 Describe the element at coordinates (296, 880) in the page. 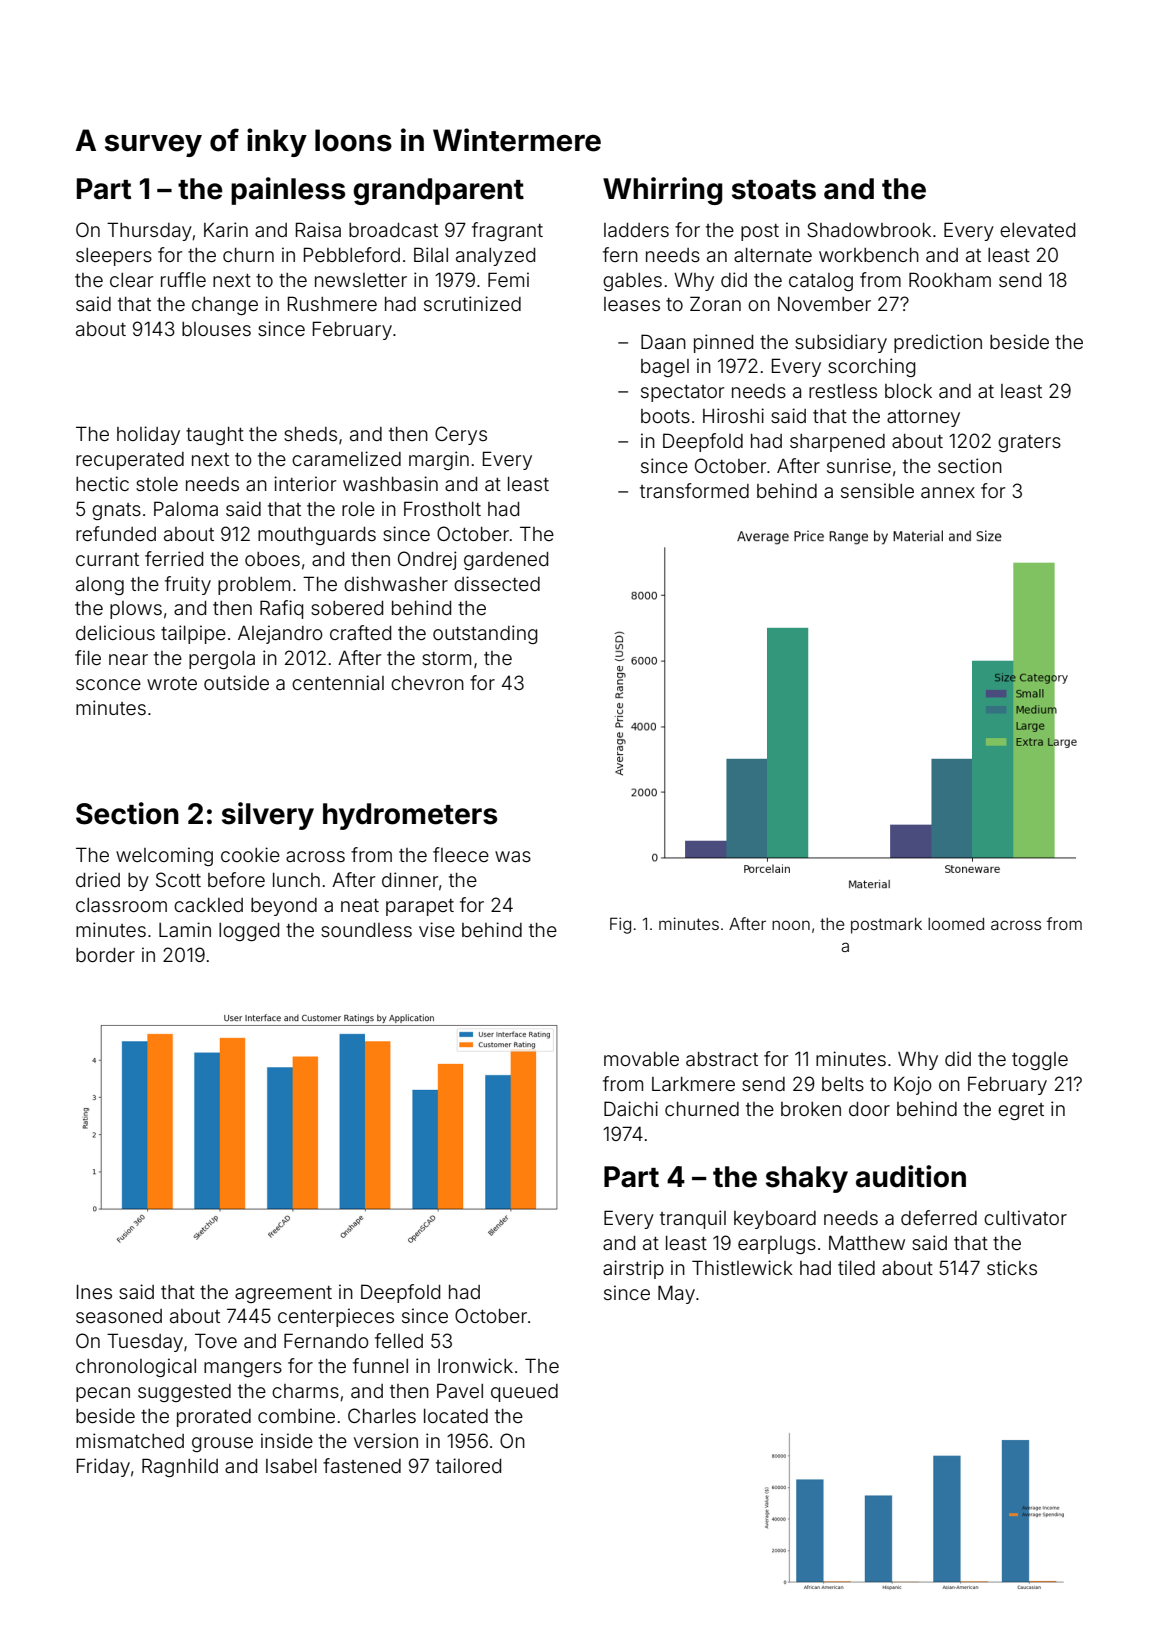

I see `lunch` at that location.
